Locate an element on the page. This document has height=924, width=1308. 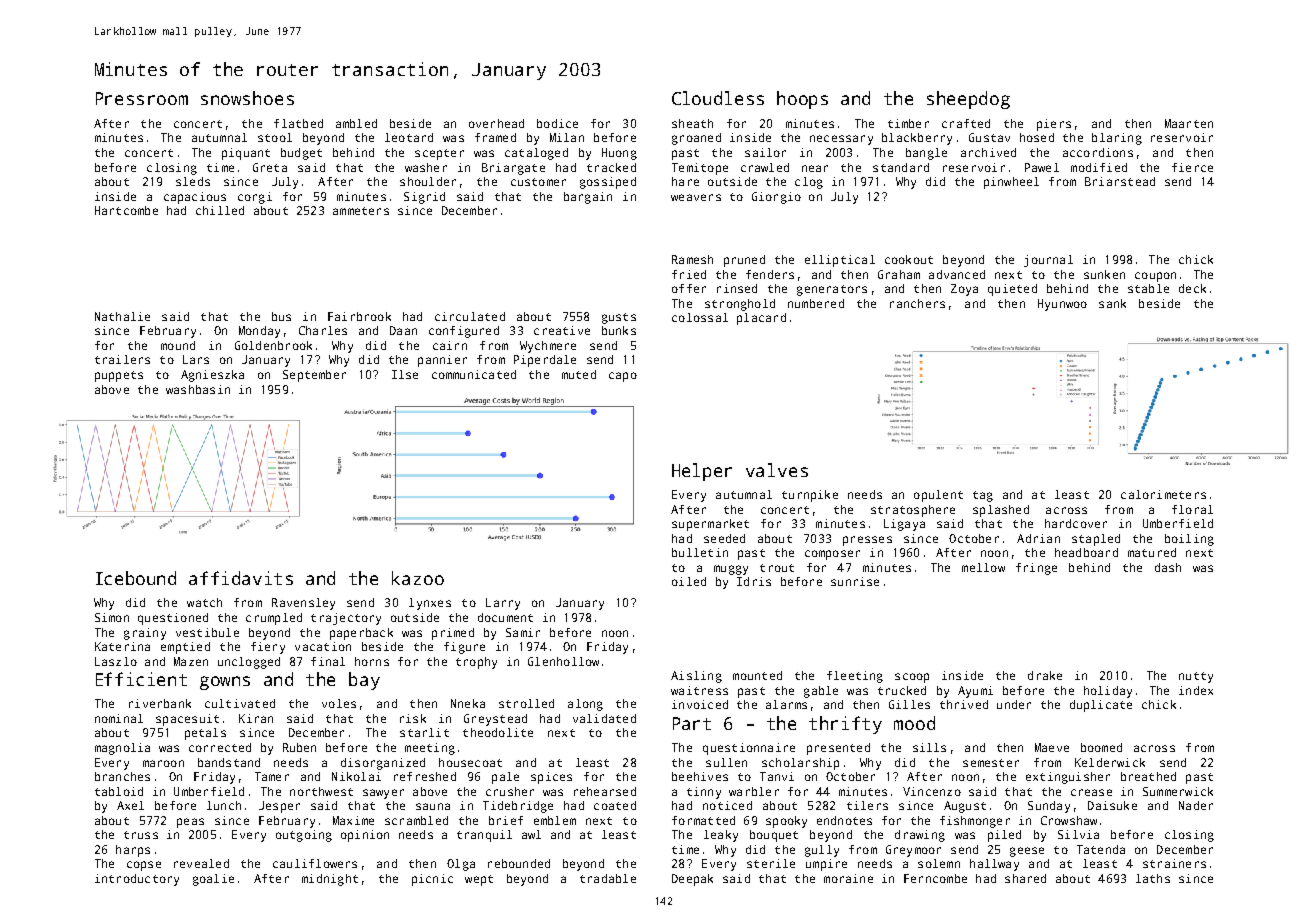
pinwheel is located at coordinates (1011, 183).
